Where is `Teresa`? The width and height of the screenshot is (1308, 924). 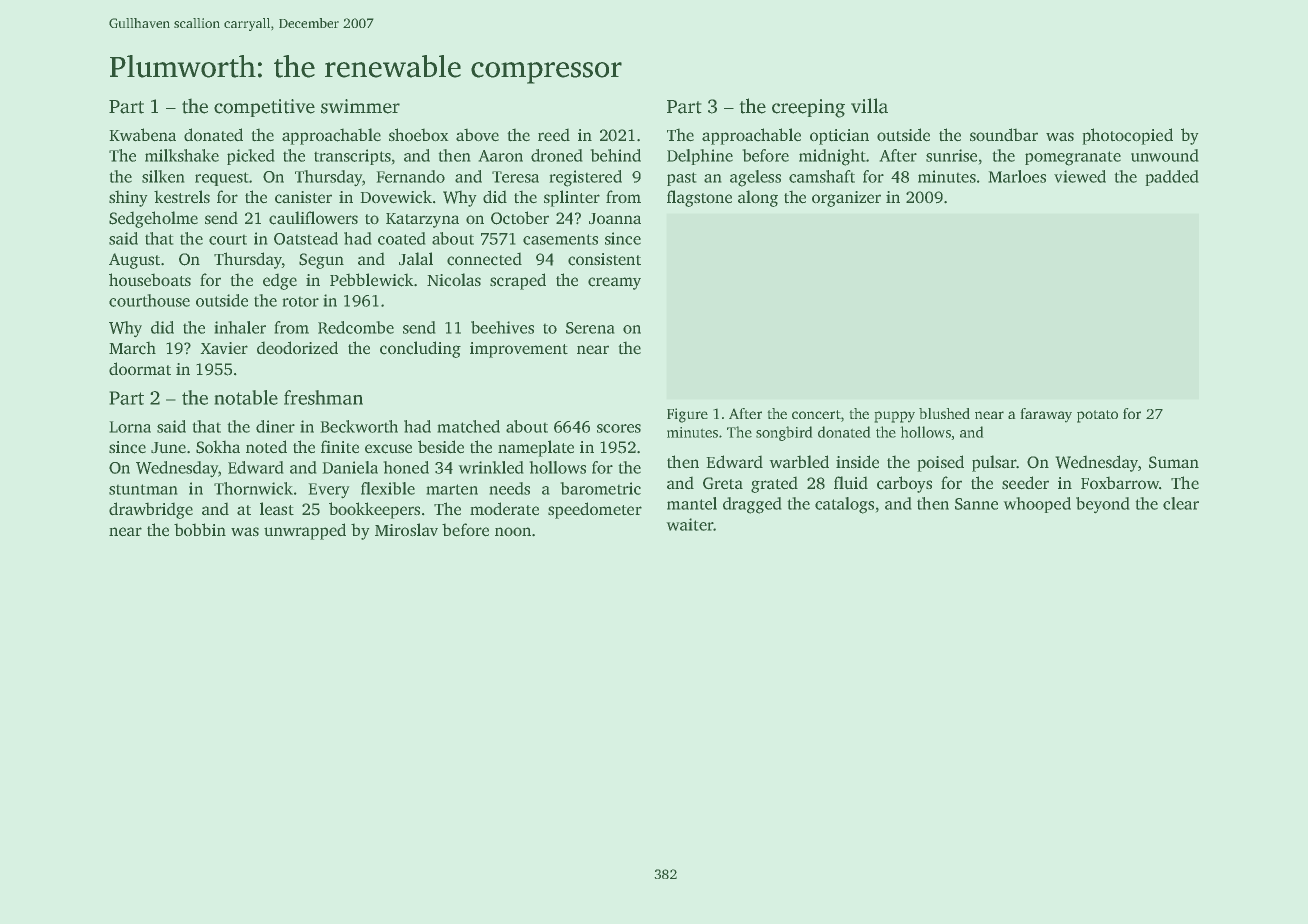
Teresa is located at coordinates (515, 177).
